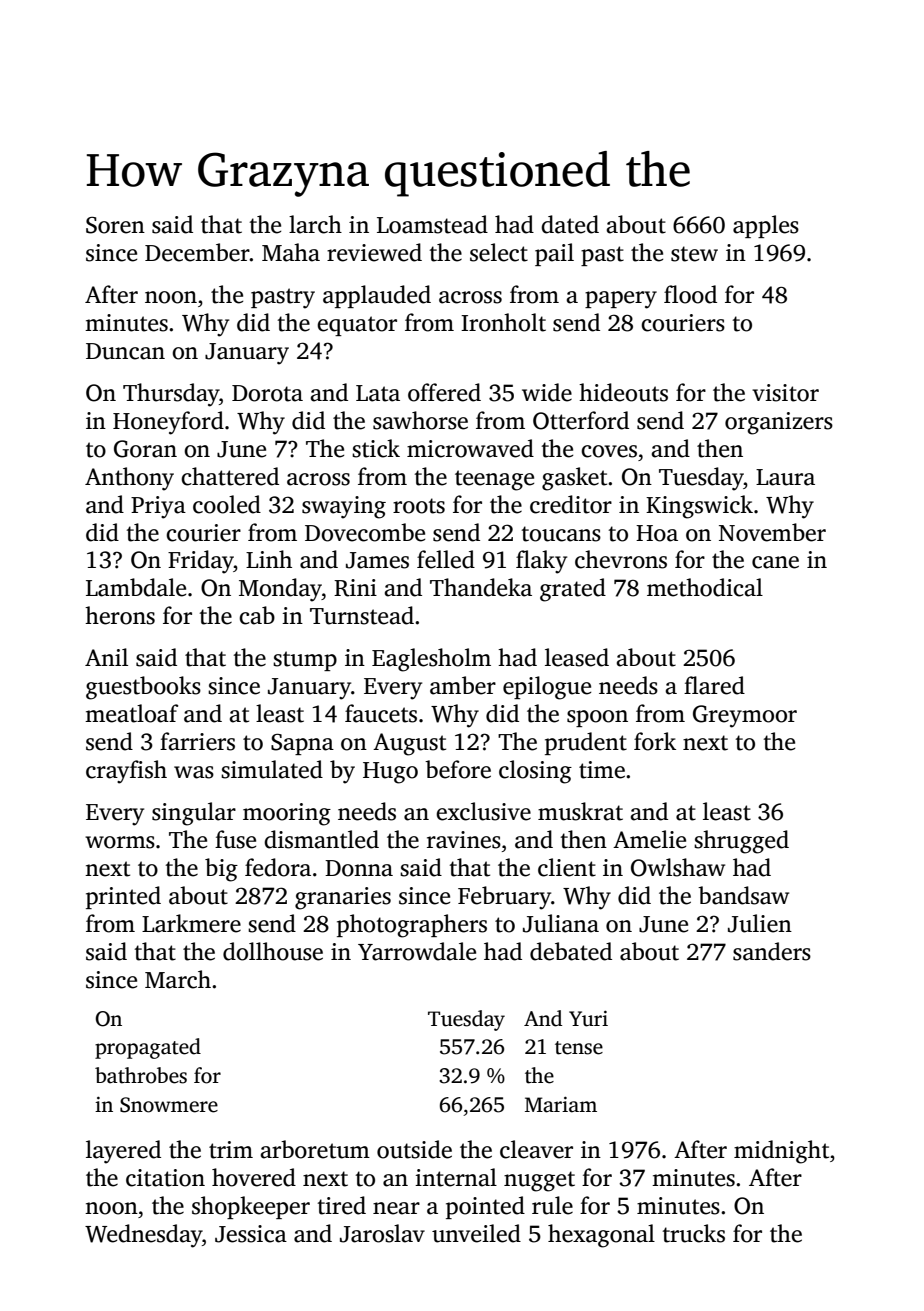 The width and height of the page is (924, 1311). I want to click on chattered, so click(230, 476).
